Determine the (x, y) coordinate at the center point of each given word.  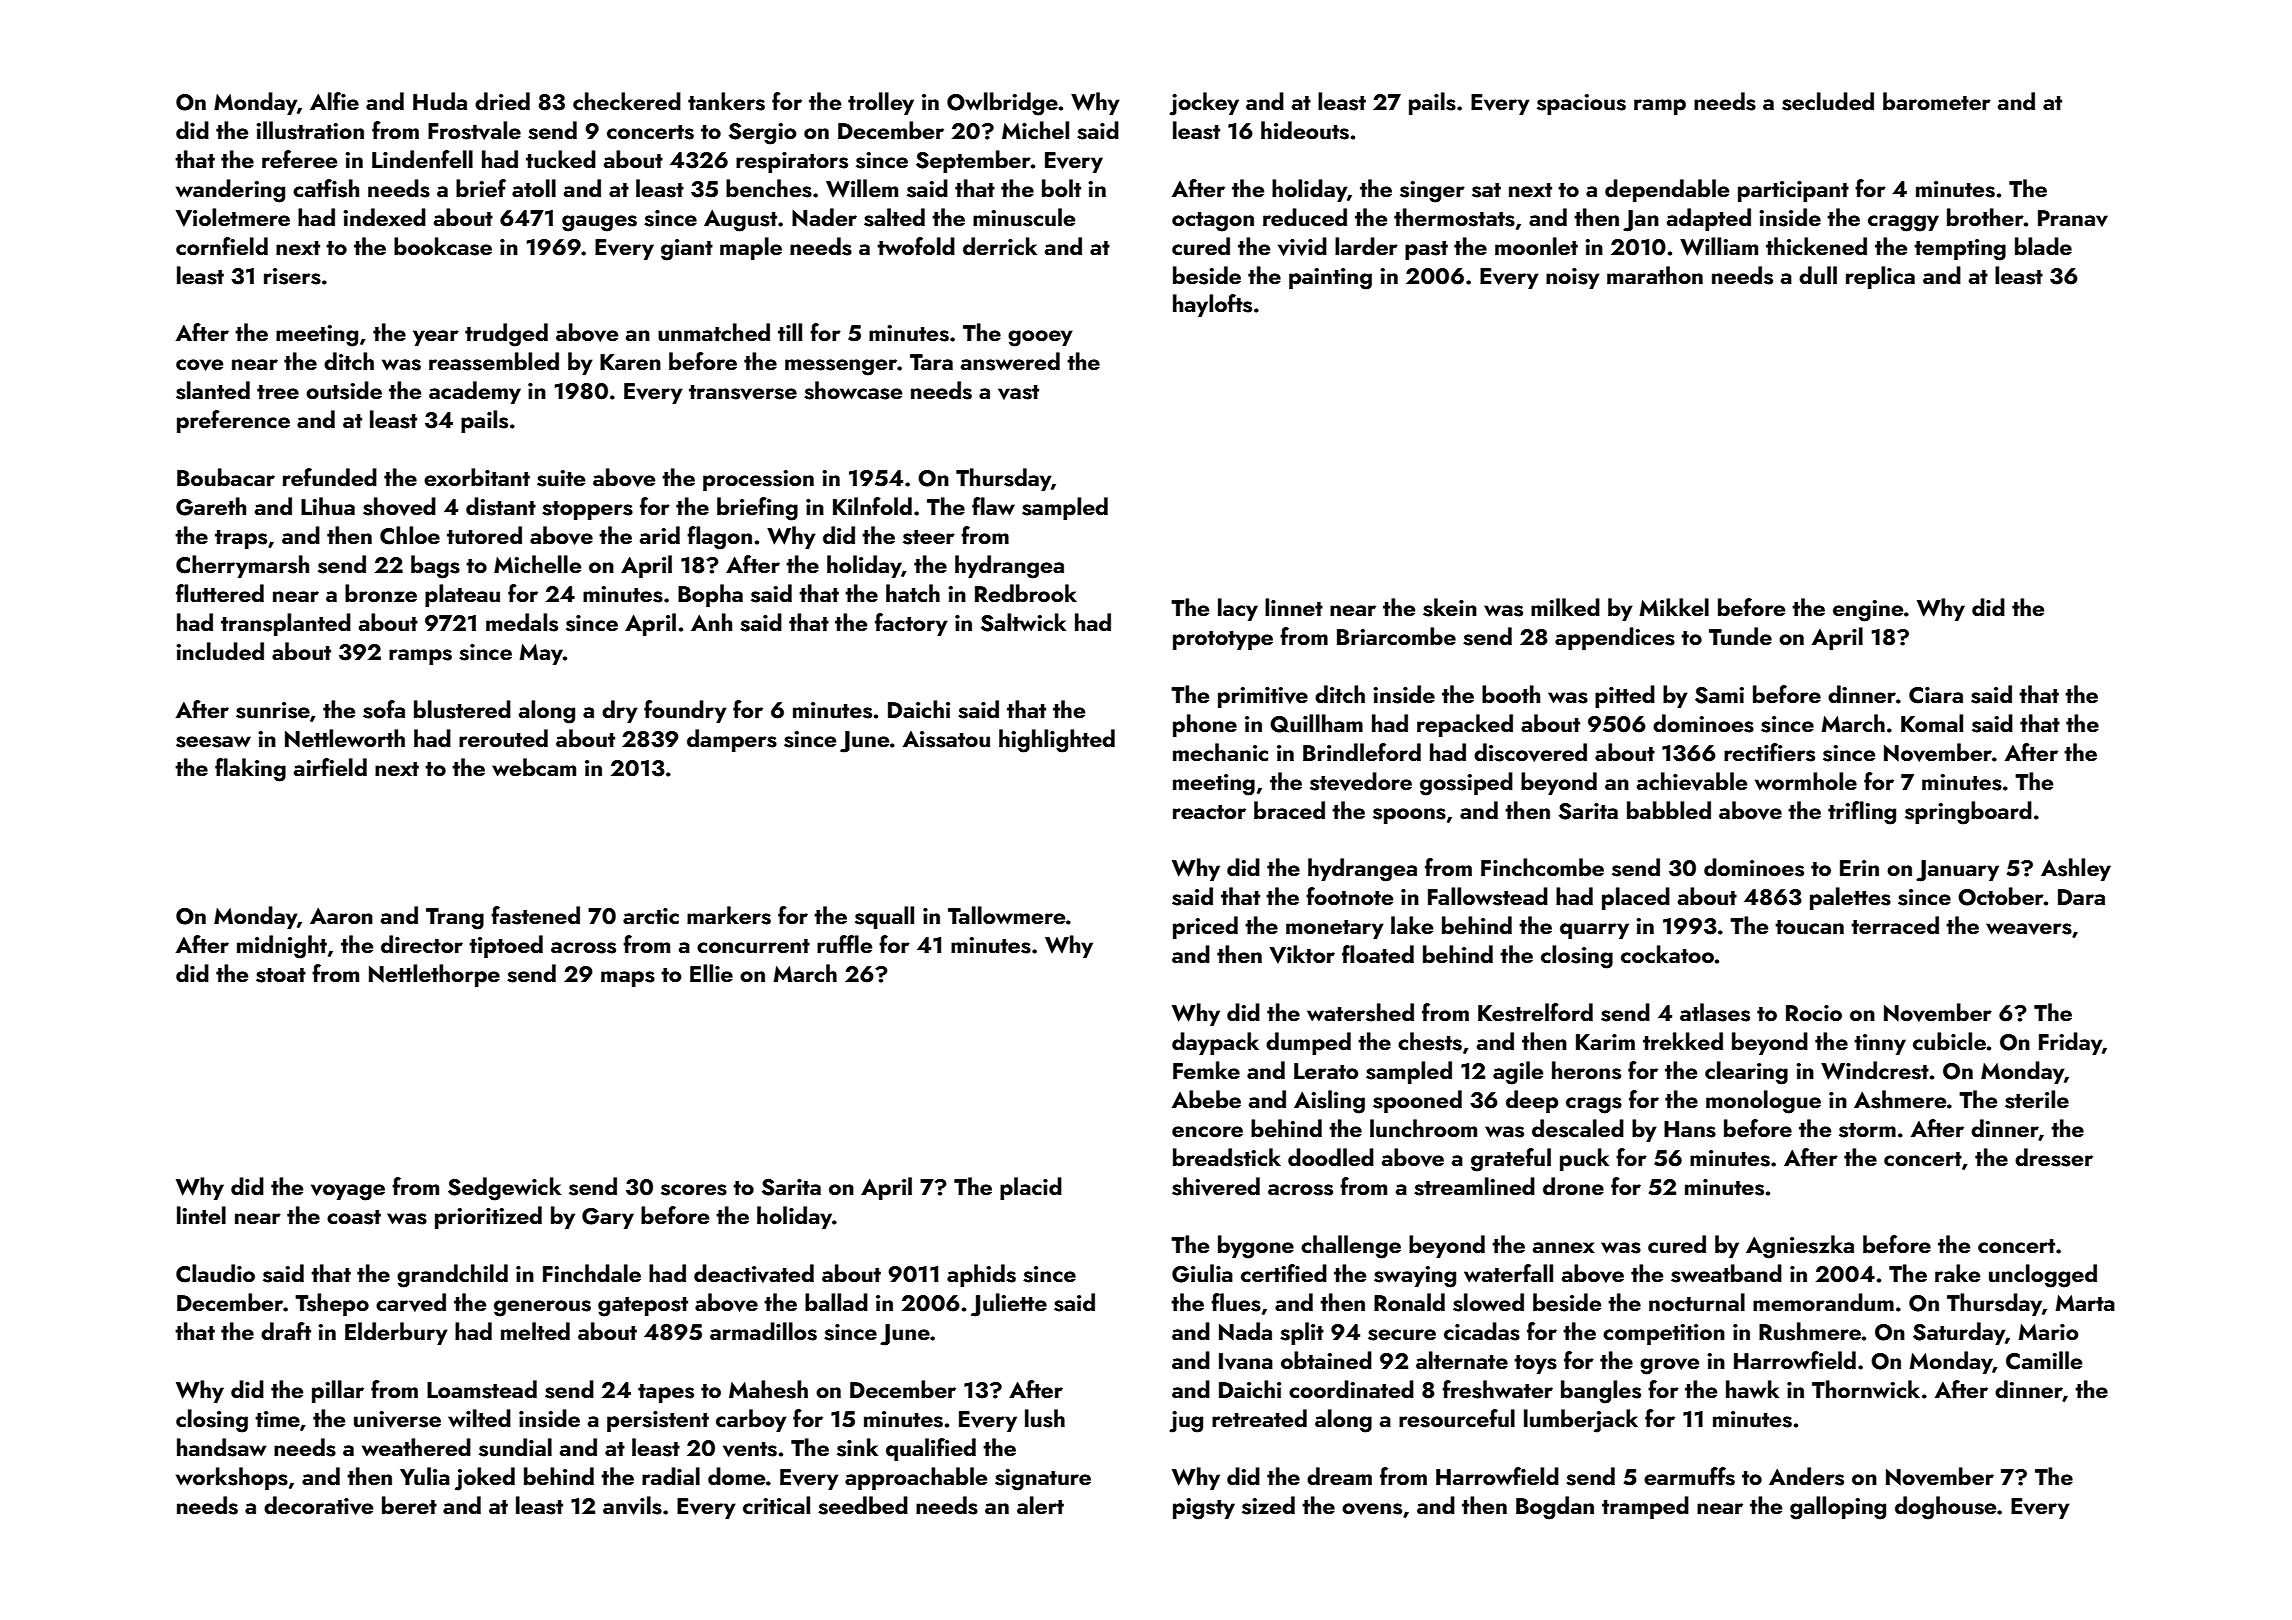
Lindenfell (422, 159)
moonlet (1536, 246)
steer (929, 537)
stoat (281, 975)
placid (1031, 1188)
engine (1868, 611)
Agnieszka (1800, 1247)
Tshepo (332, 1304)
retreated (1259, 1418)
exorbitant (477, 477)
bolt (1061, 188)
